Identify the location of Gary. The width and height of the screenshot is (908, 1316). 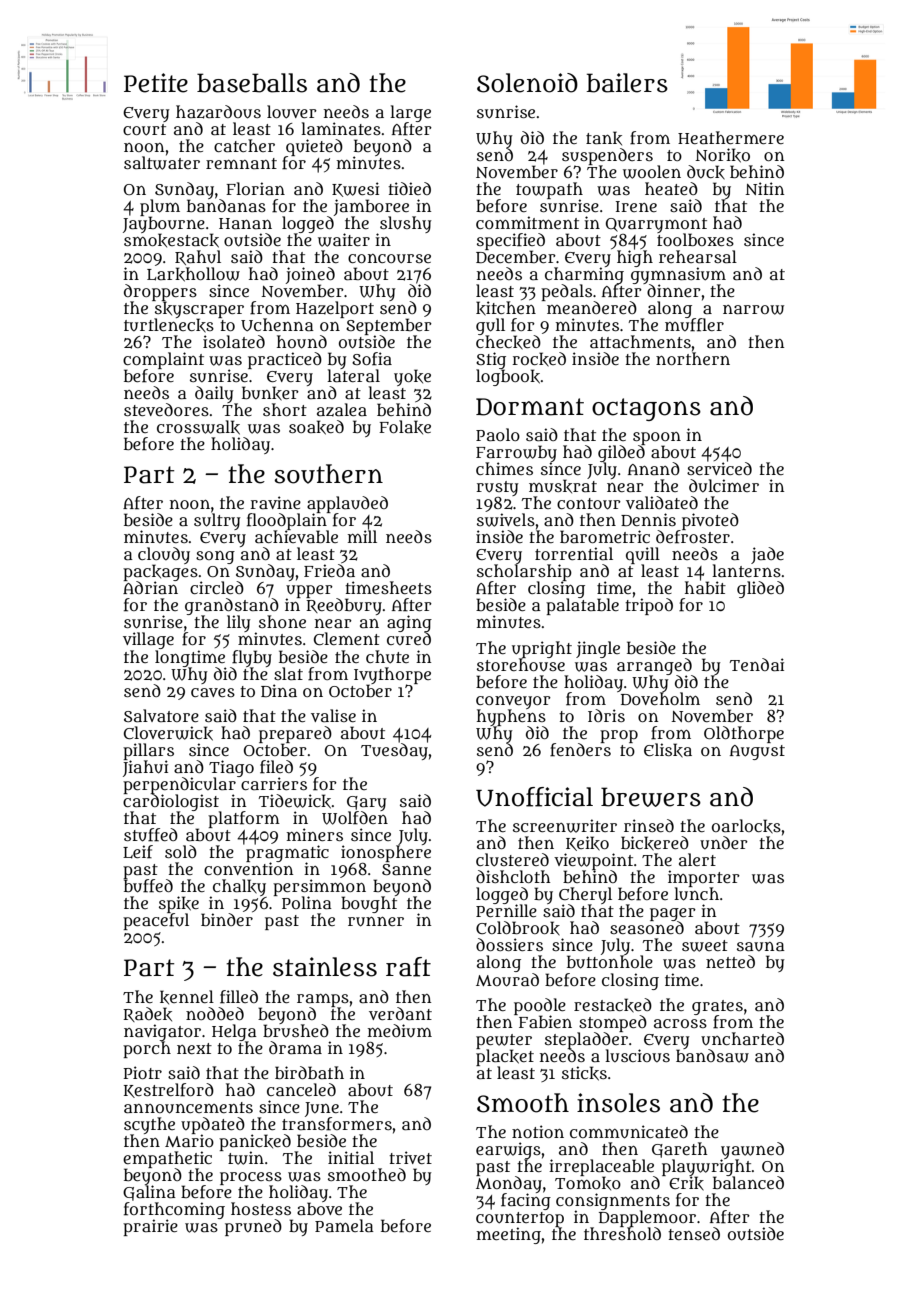
(366, 803).
